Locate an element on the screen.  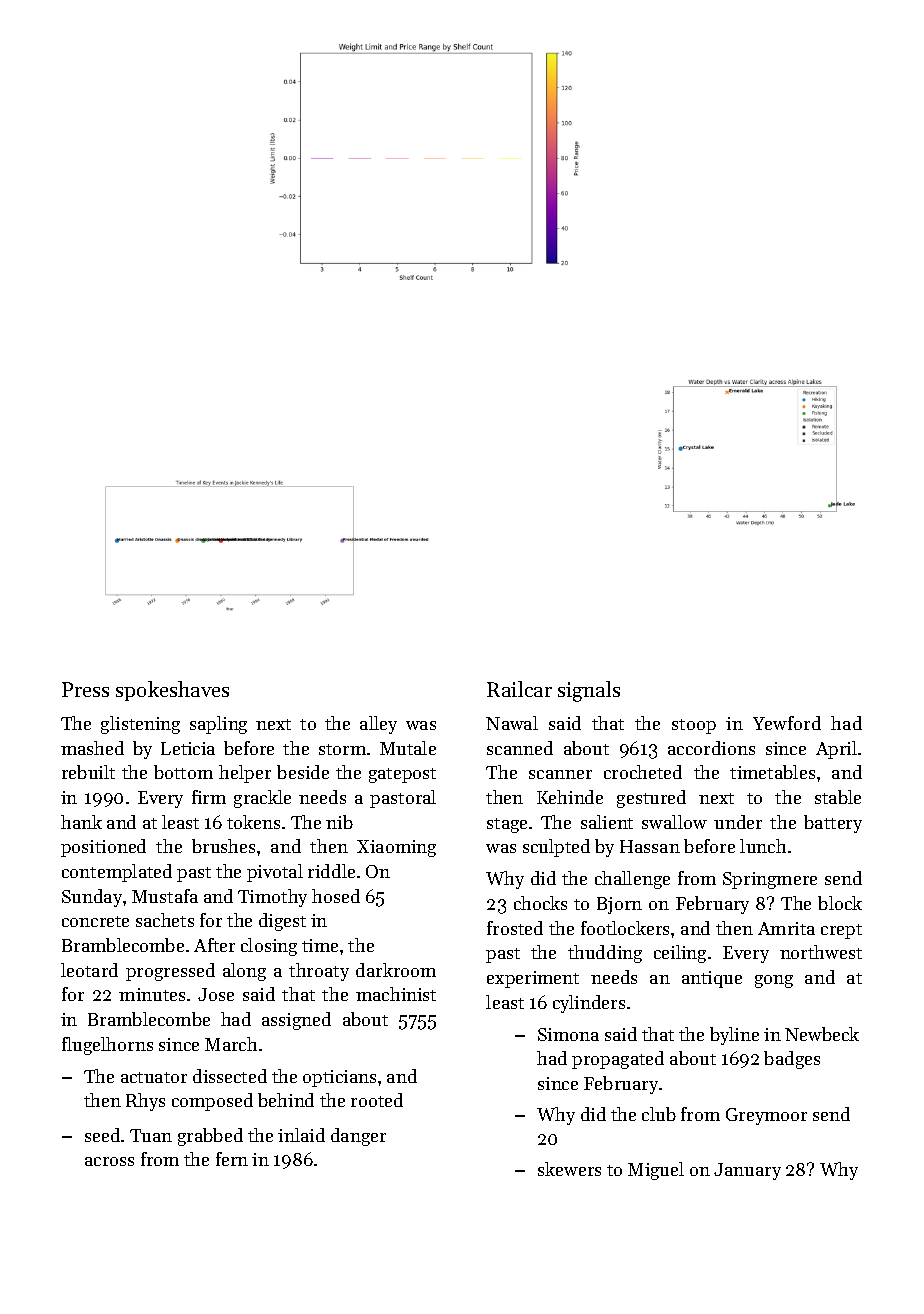
leotard is located at coordinates (89, 970).
